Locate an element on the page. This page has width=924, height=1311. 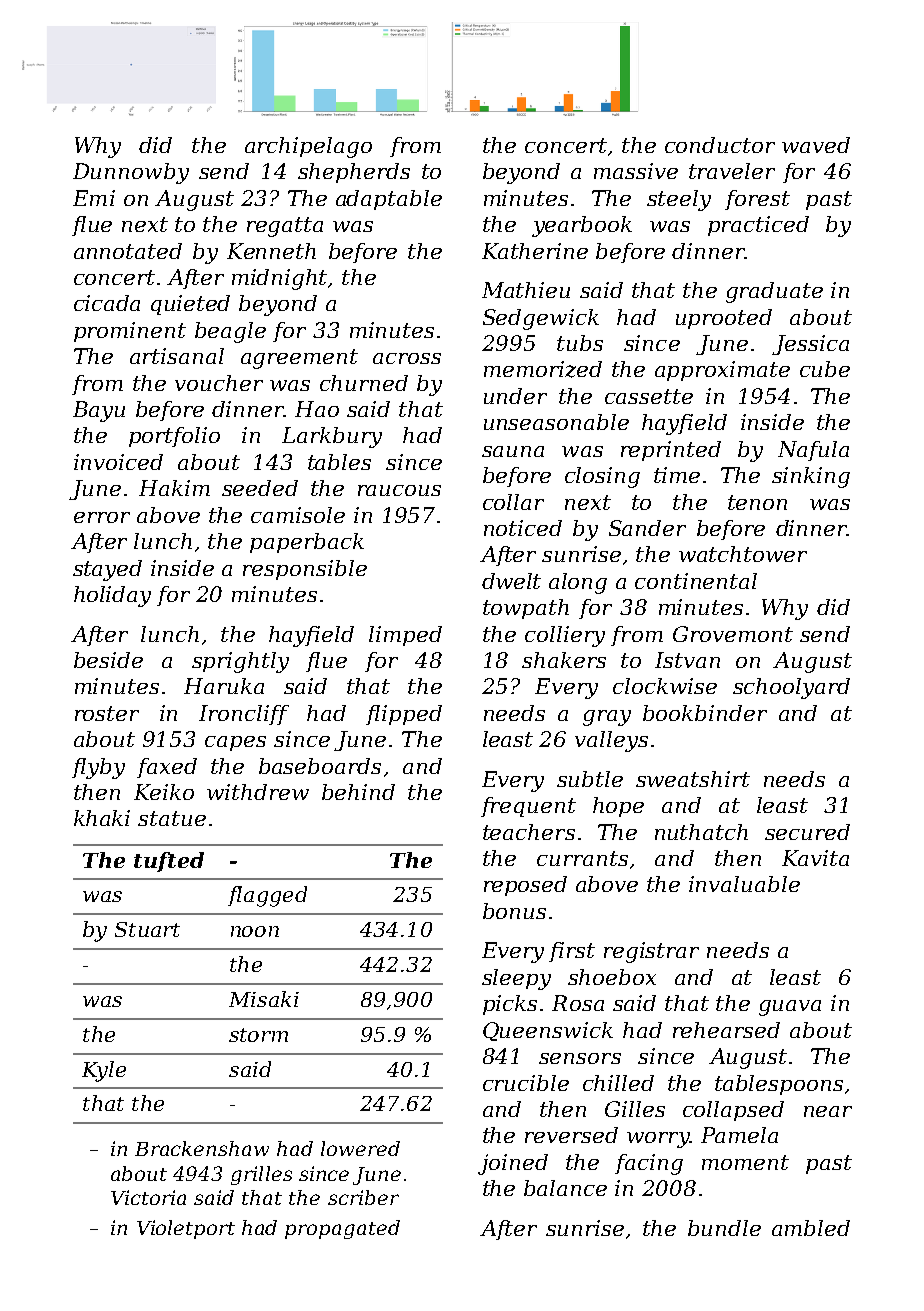
bonus is located at coordinates (514, 911).
